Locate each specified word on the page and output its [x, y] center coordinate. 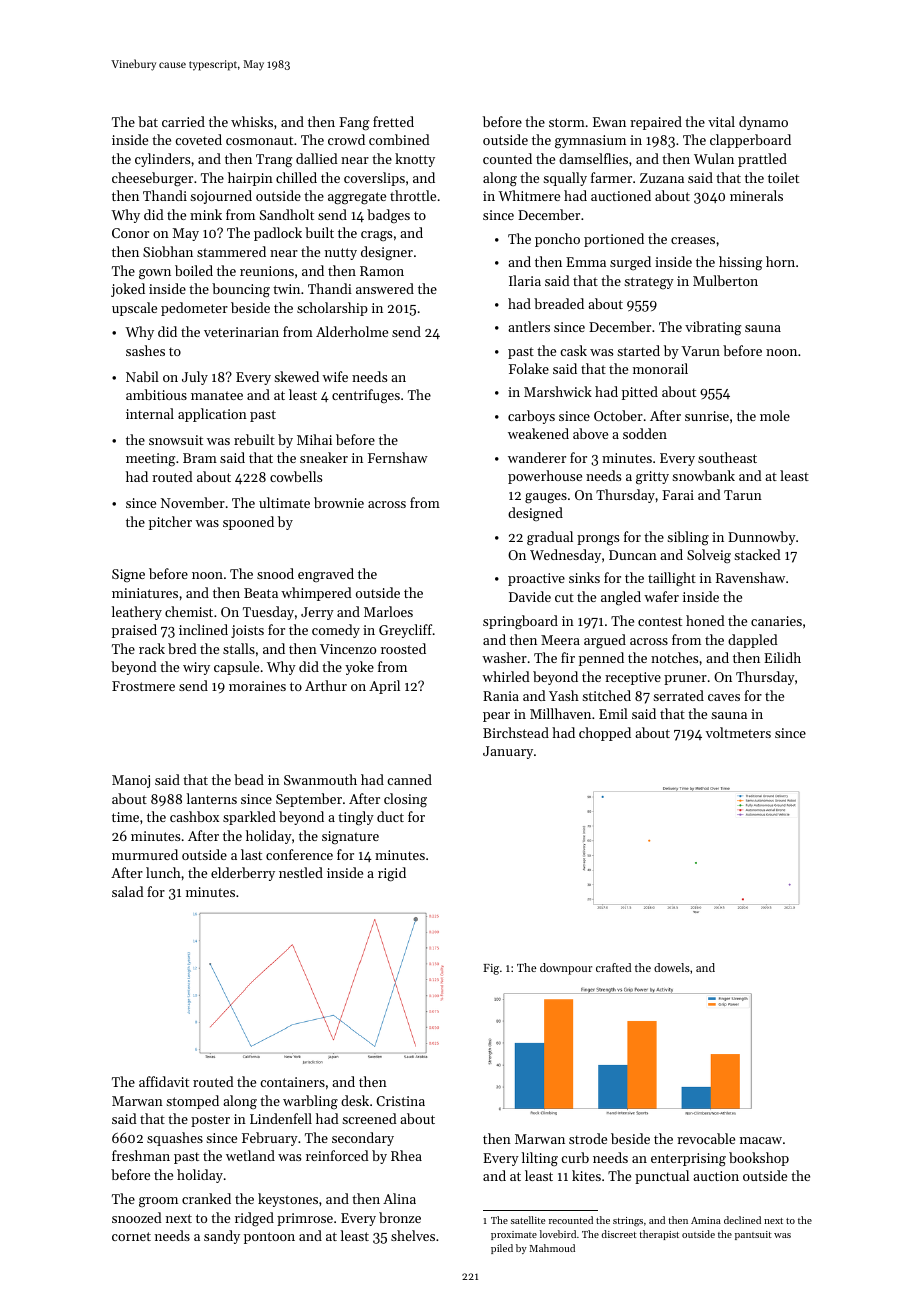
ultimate [284, 502]
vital [721, 121]
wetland [250, 1155]
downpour [566, 969]
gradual [550, 538]
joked [128, 290]
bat [148, 121]
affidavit [164, 1081]
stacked [757, 554]
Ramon [382, 271]
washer [504, 657]
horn [780, 261]
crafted [613, 967]
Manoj [131, 781]
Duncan [633, 555]
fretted [393, 121]
